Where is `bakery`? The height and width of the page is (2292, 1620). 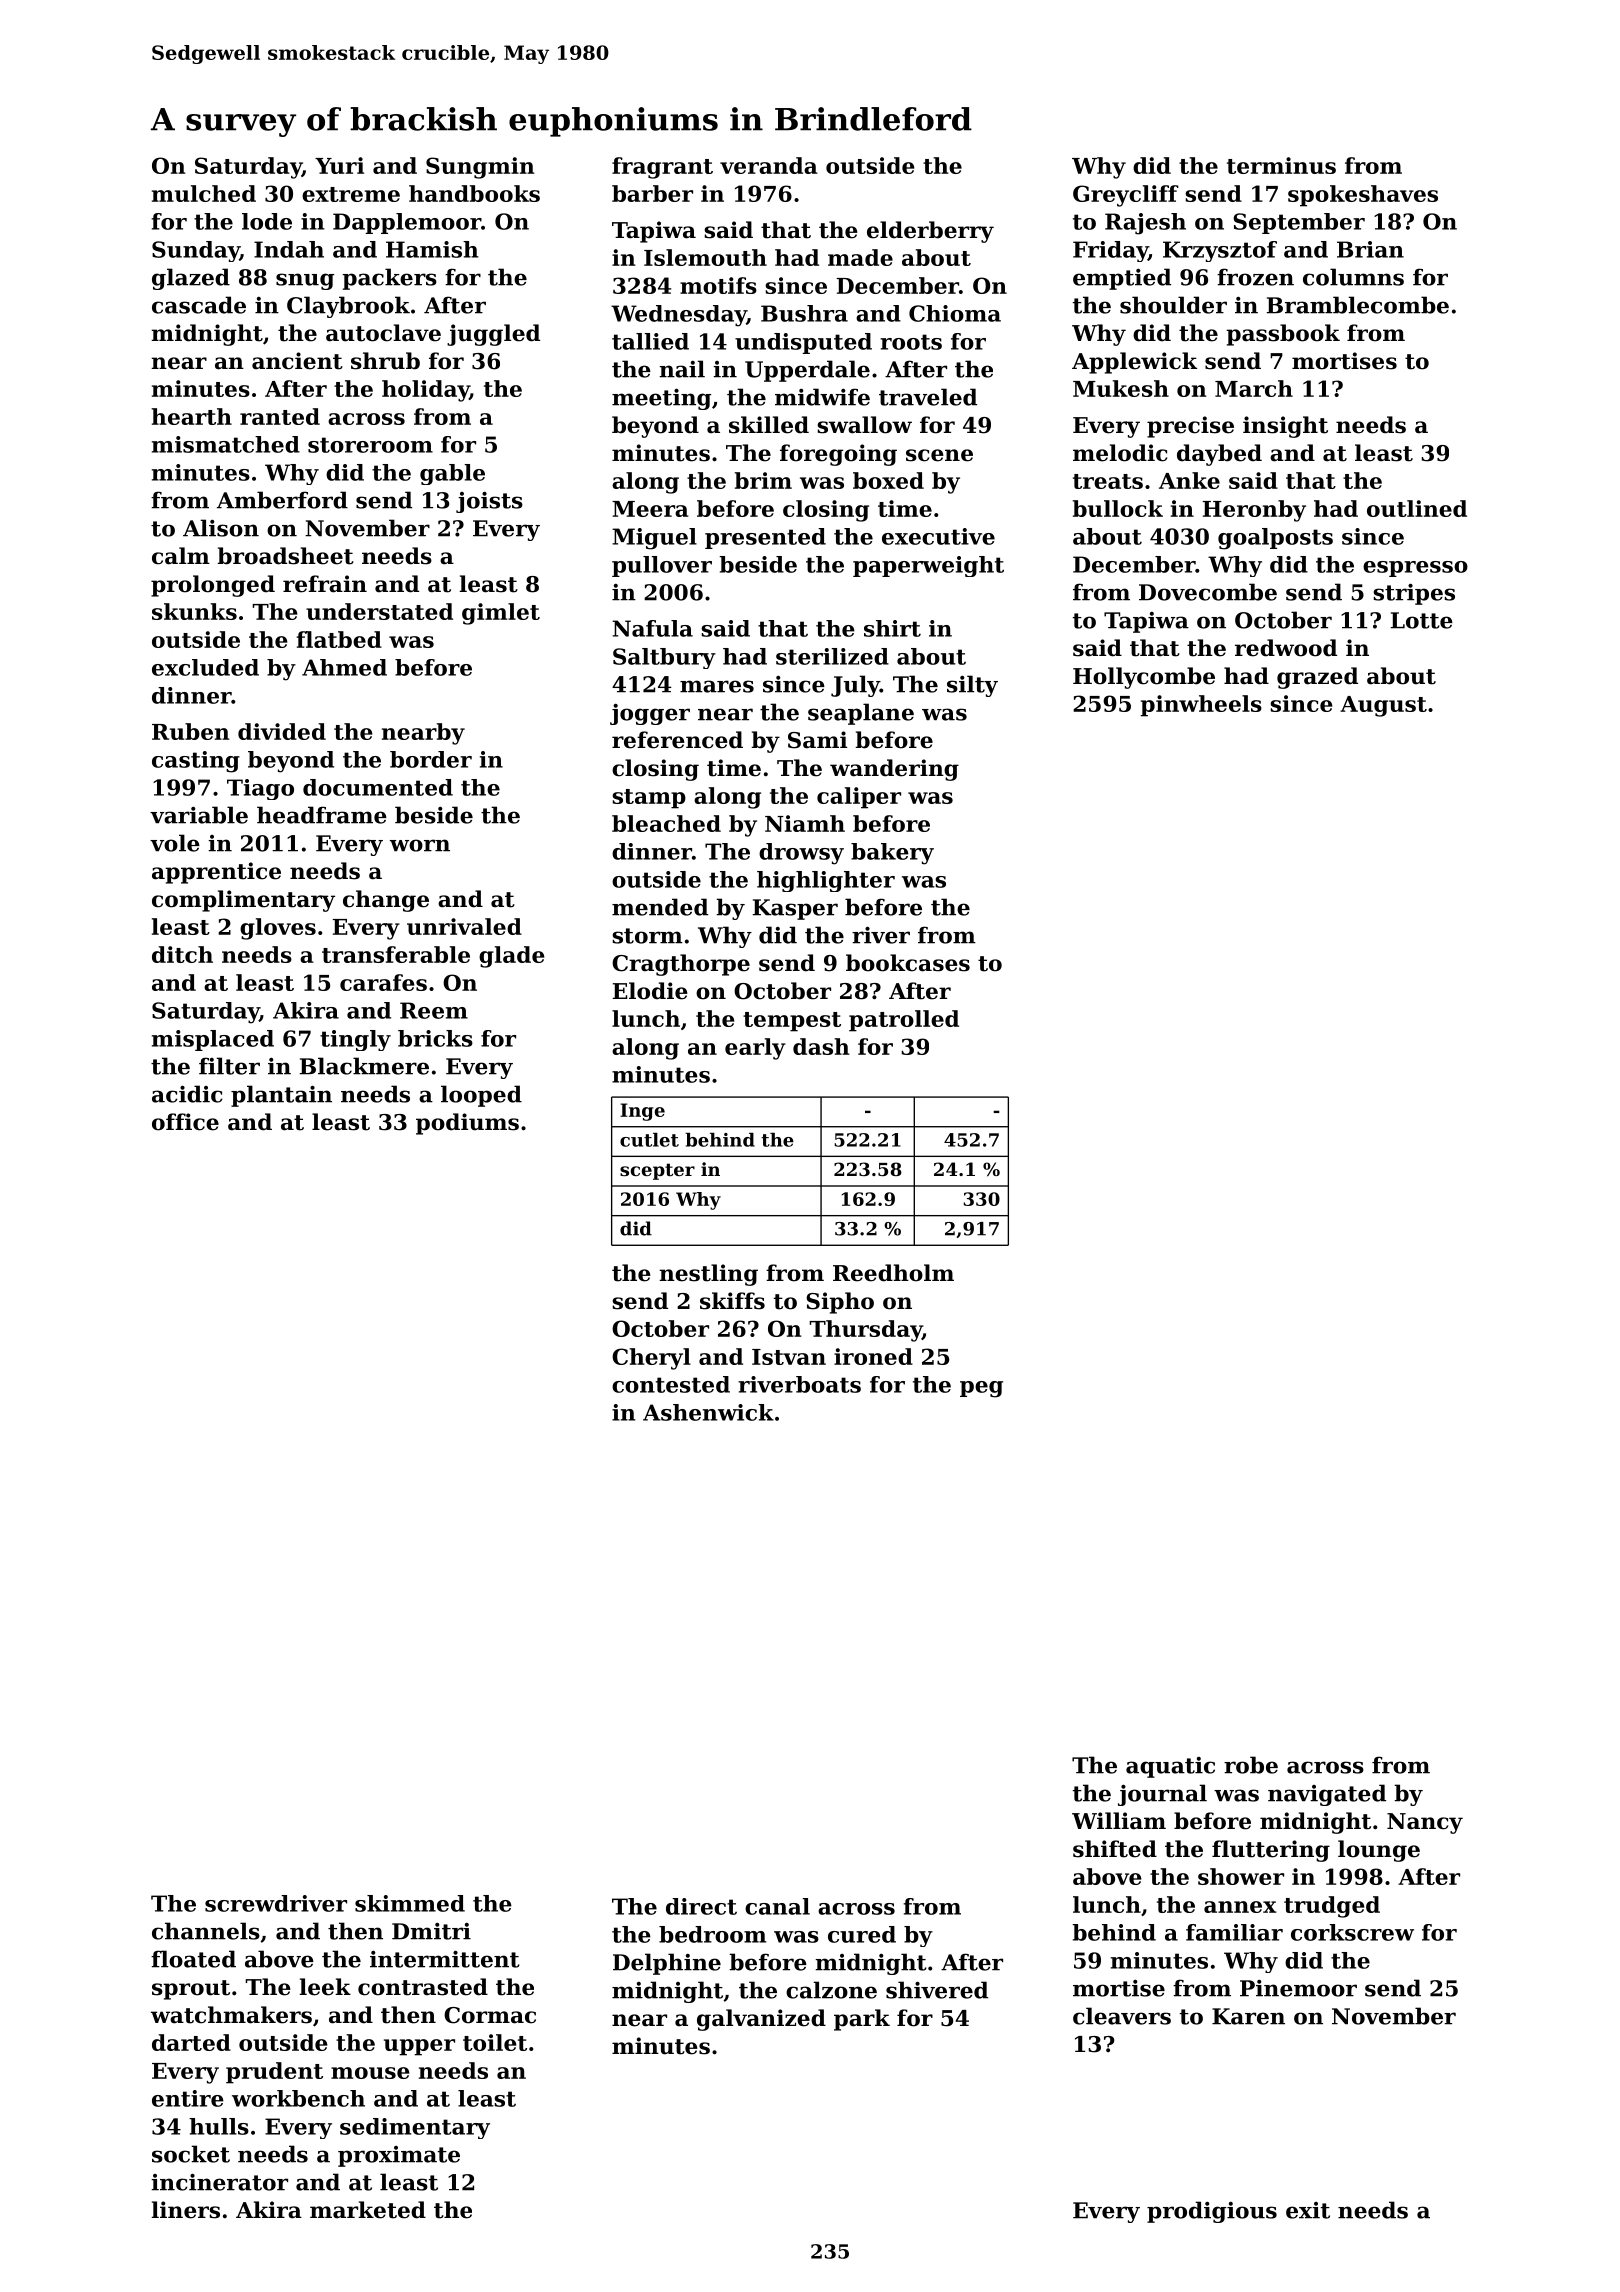 bakery is located at coordinates (892, 854).
